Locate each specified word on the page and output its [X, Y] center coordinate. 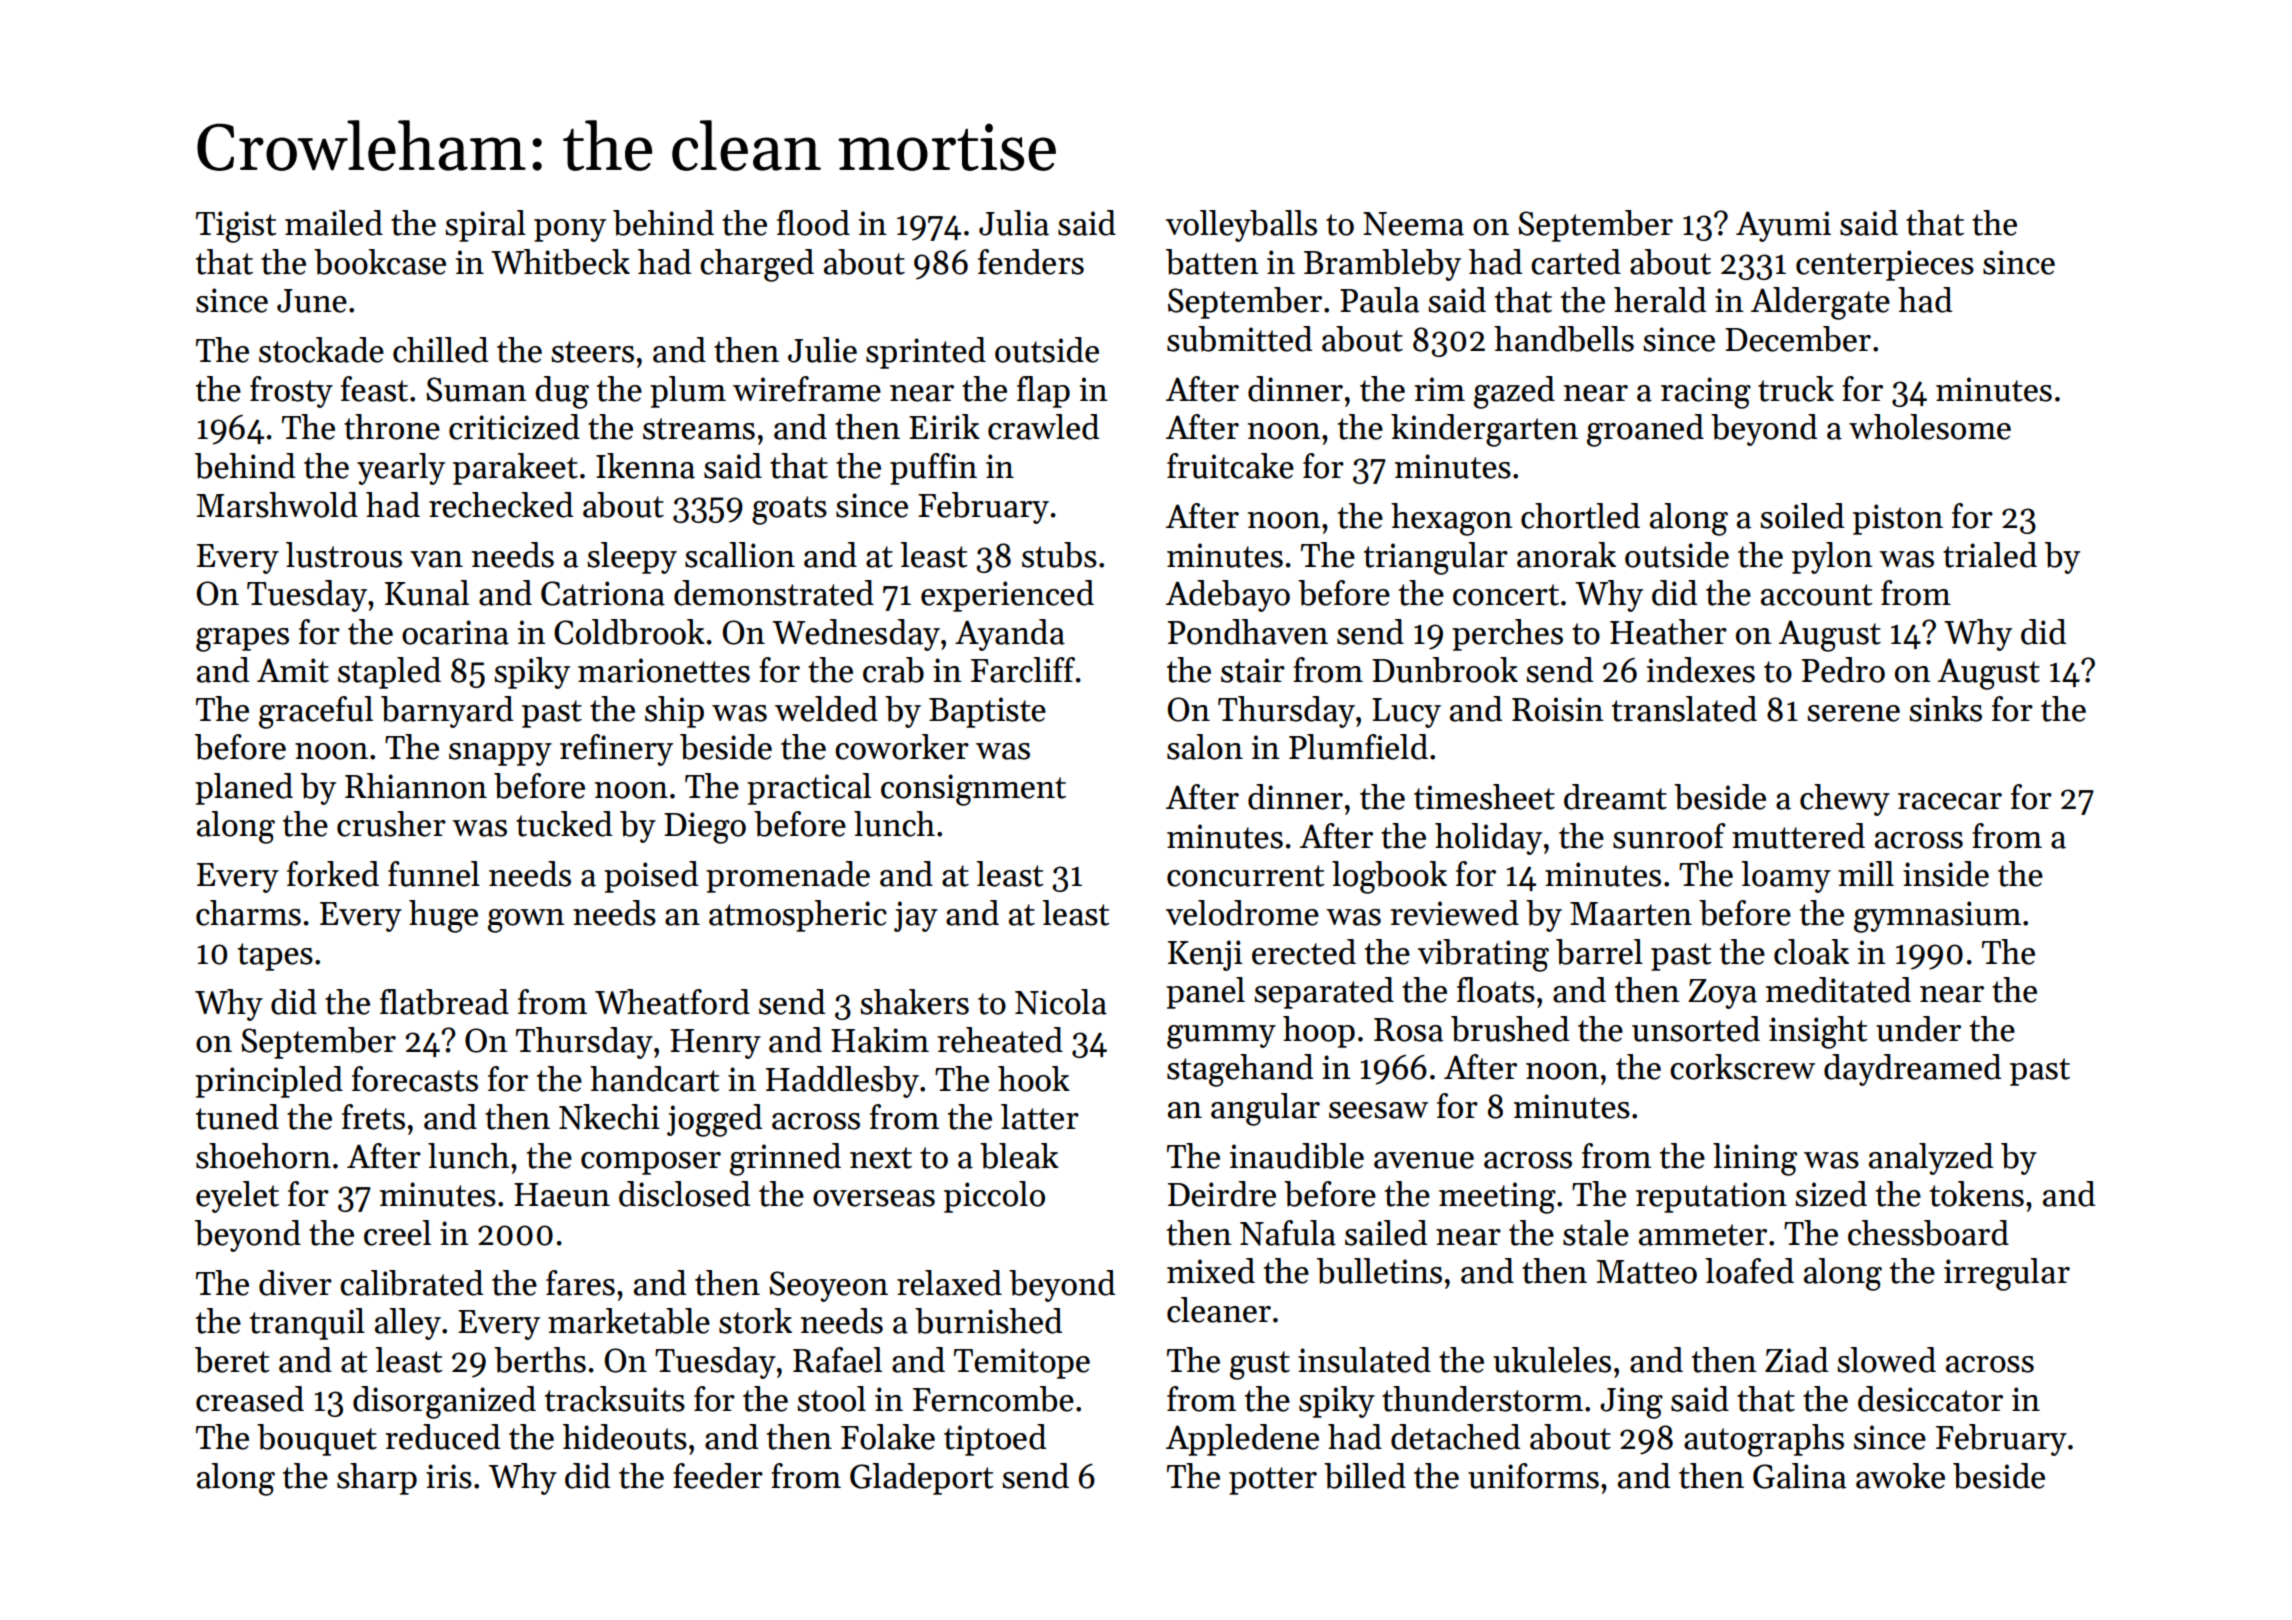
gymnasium [1937, 917]
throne [392, 427]
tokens [1977, 1194]
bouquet [317, 1440]
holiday [1488, 839]
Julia [1014, 223]
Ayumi [1783, 226]
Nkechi [609, 1117]
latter [1040, 1117]
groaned [1645, 430]
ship [674, 712]
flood [813, 223]
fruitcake [1230, 466]
